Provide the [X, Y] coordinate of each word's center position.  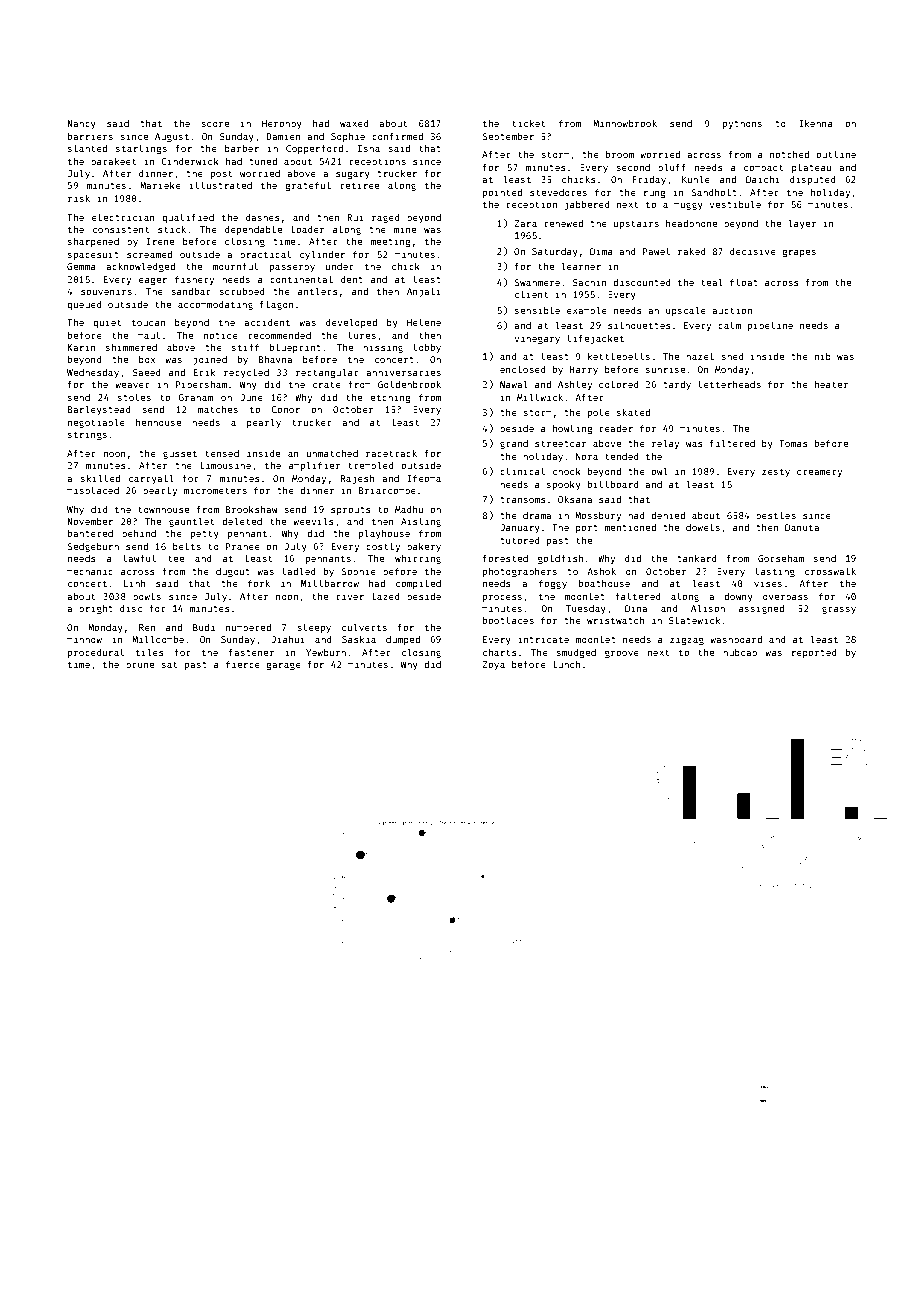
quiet [107, 323]
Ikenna [816, 123]
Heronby [282, 124]
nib [823, 356]
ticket [528, 123]
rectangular [327, 373]
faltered [638, 596]
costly [383, 547]
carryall [151, 479]
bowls [147, 596]
